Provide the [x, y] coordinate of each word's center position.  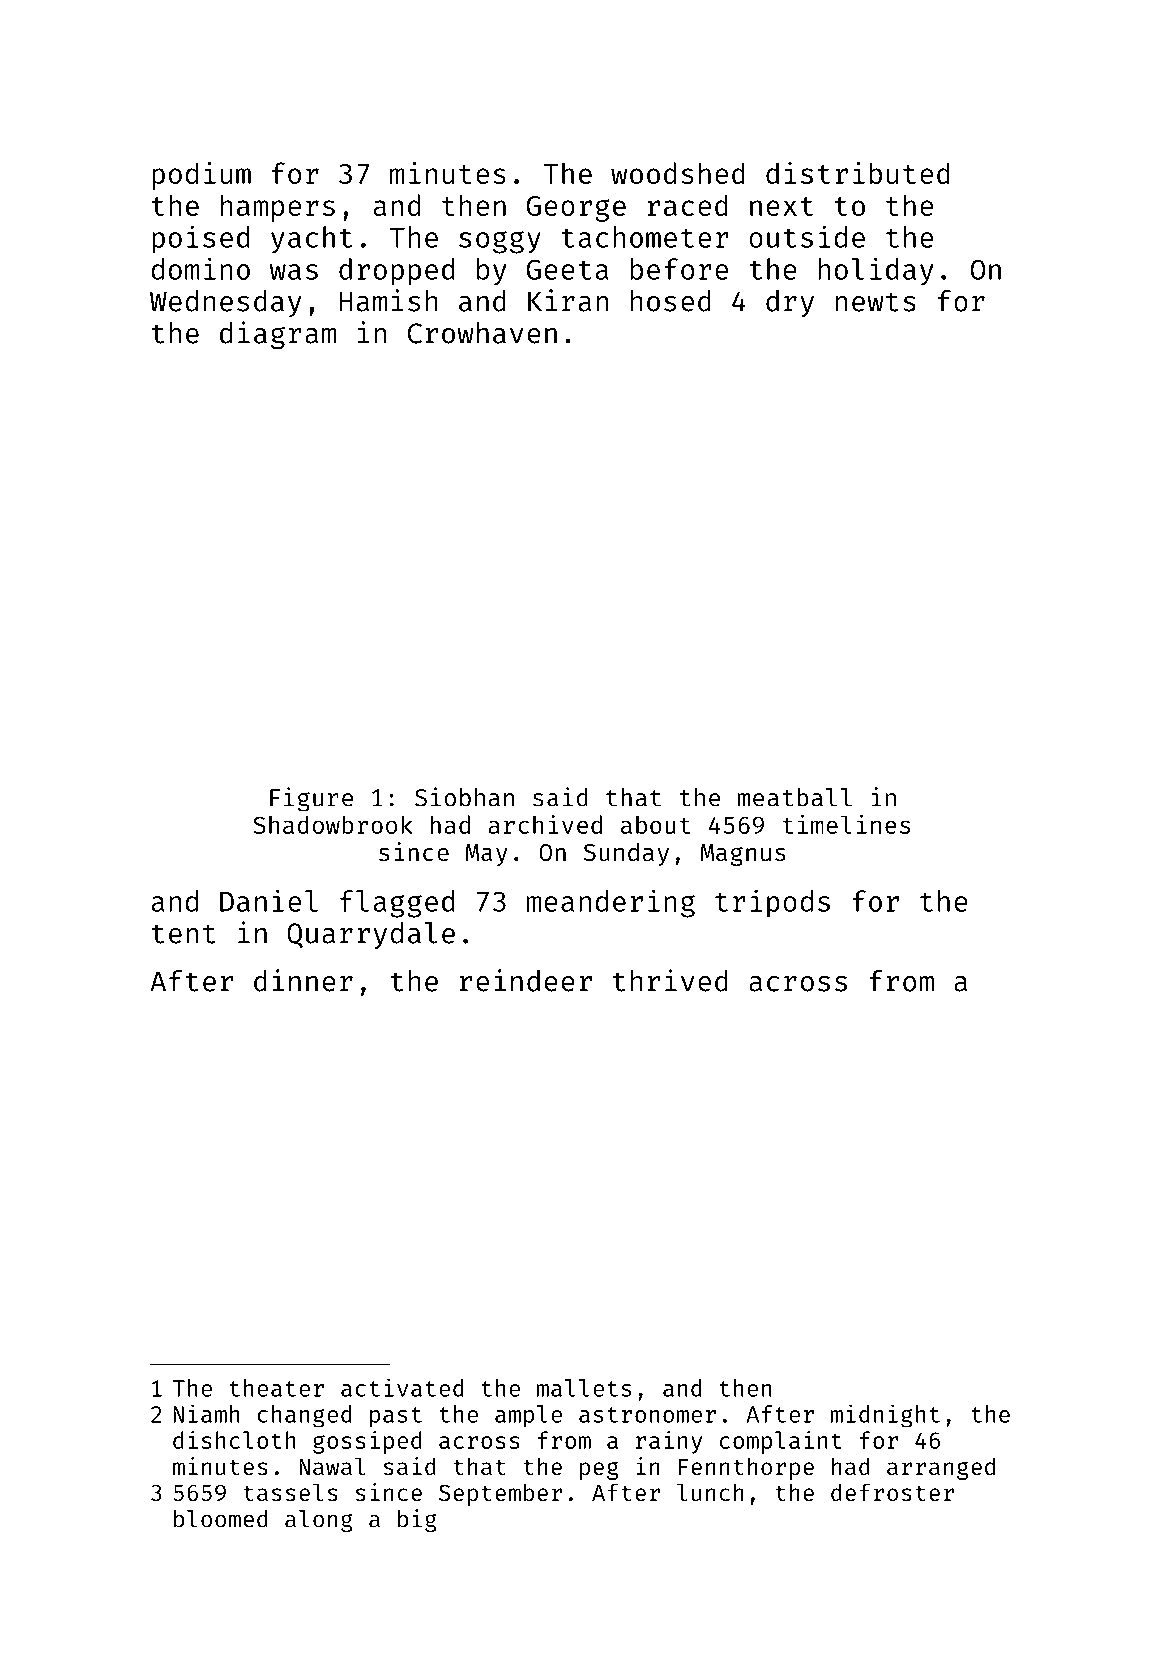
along [319, 1521]
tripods [772, 903]
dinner [303, 980]
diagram [278, 335]
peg [599, 1470]
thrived [670, 980]
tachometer [645, 237]
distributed [858, 173]
